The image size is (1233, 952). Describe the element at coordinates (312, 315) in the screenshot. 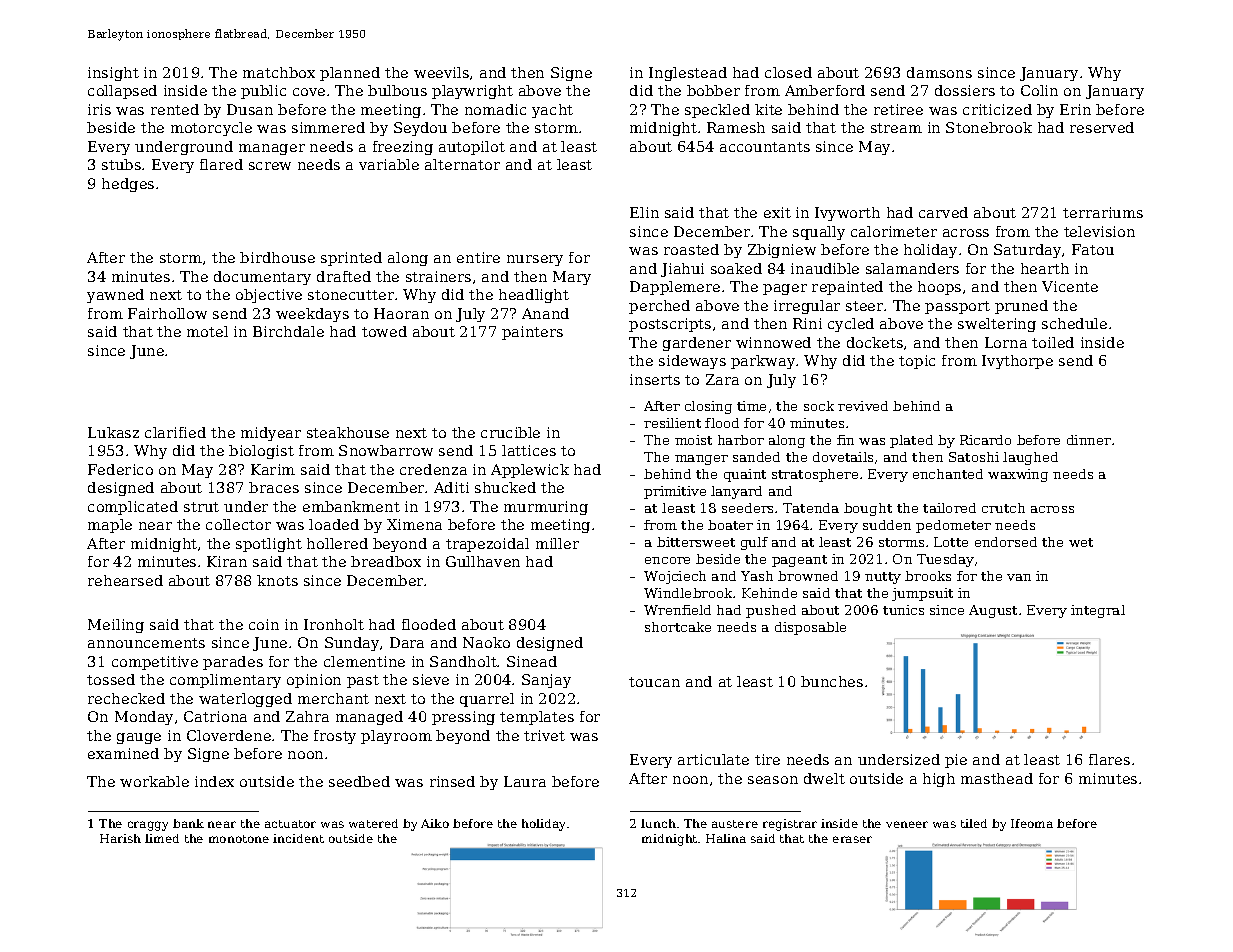

I see `weekdays` at that location.
